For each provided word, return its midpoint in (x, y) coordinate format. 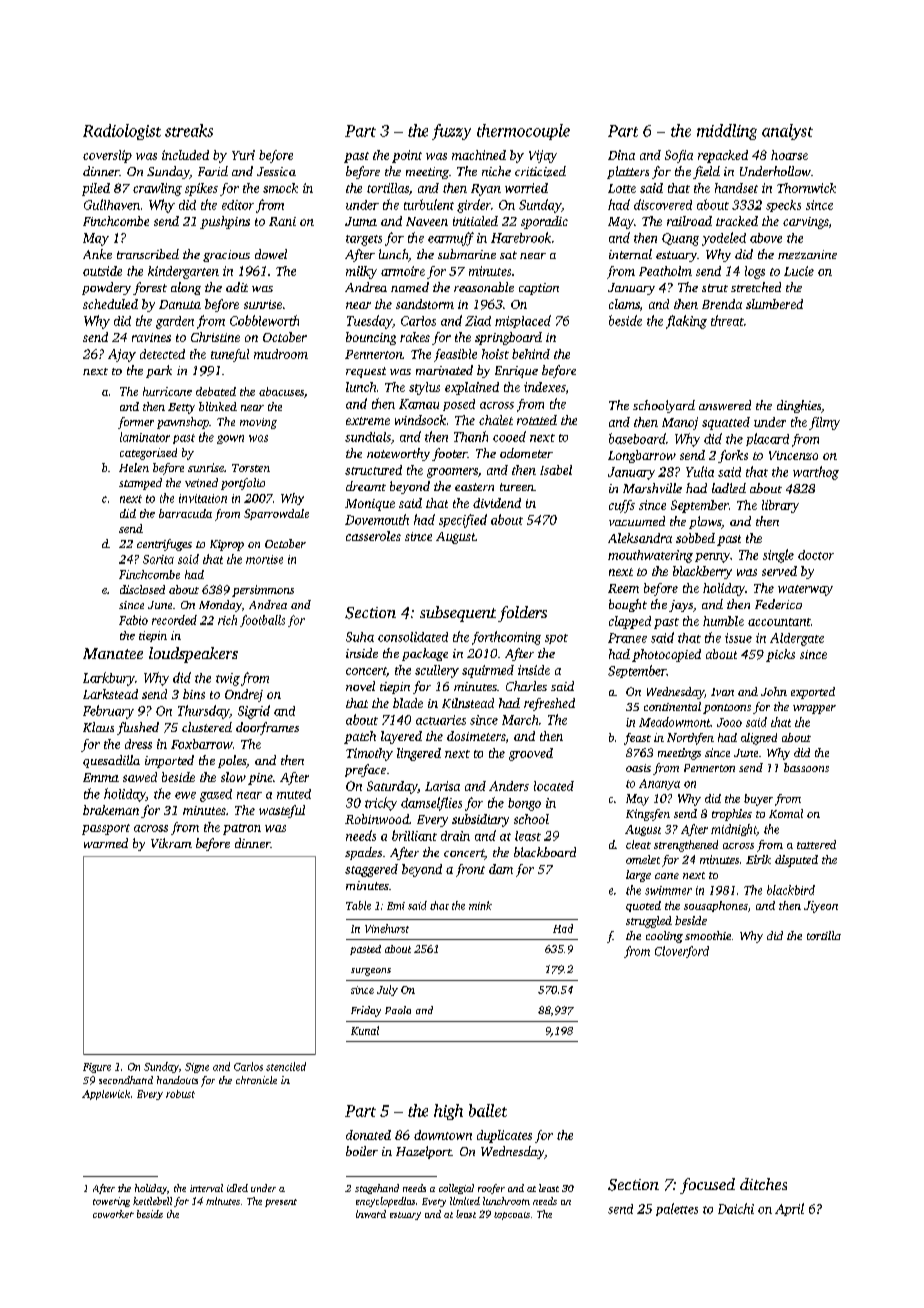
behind (531, 354)
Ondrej (244, 695)
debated (216, 391)
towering (111, 1202)
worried (526, 188)
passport (106, 829)
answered (725, 405)
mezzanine (807, 254)
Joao (729, 722)
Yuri (243, 155)
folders (522, 614)
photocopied (666, 655)
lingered (419, 754)
